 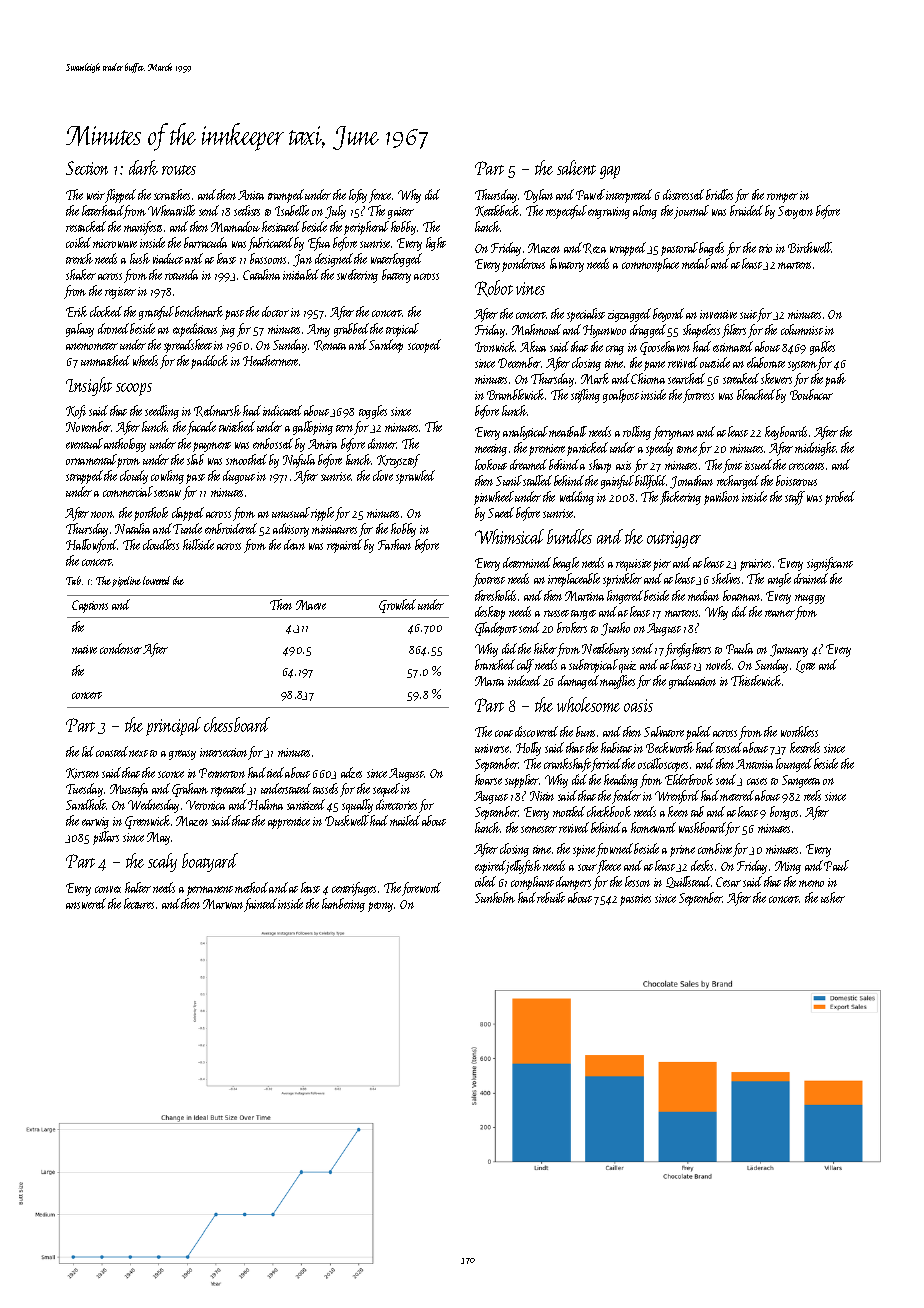 What do you see at coordinates (227, 331) in the document?
I see `jug` at bounding box center [227, 331].
